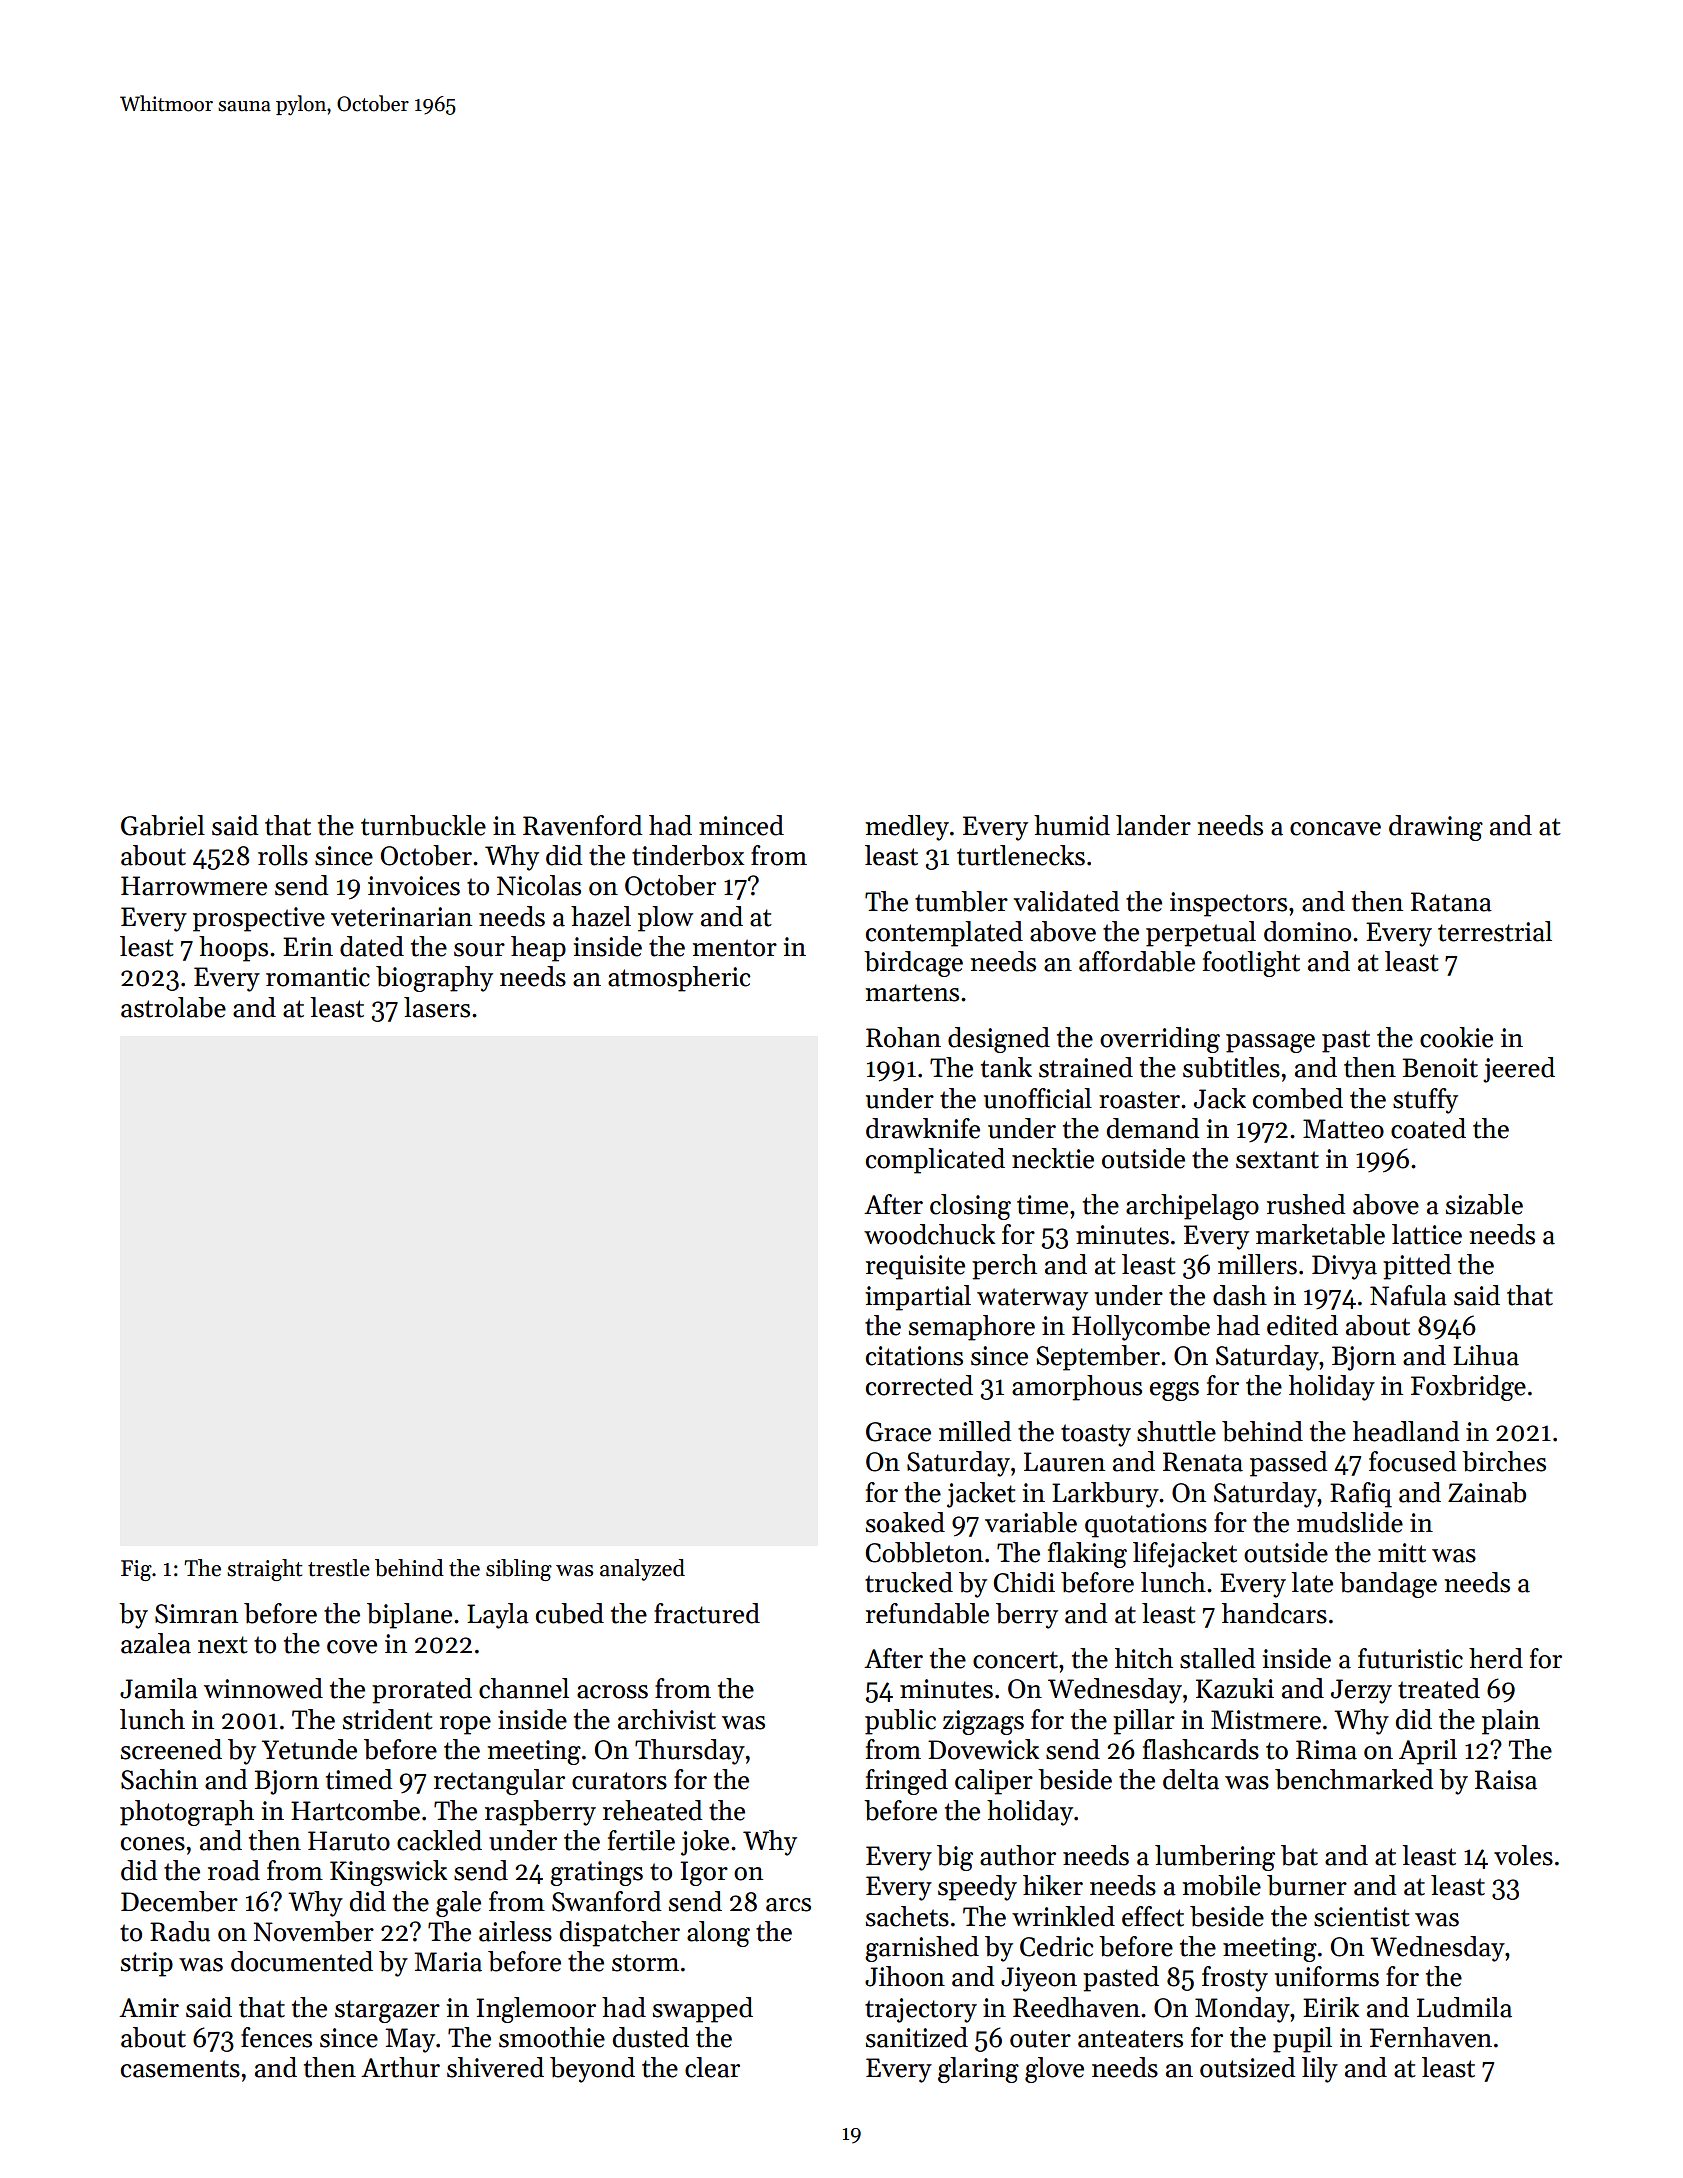 The height and width of the document is (2178, 1683). What do you see at coordinates (233, 949) in the document?
I see `hoops` at bounding box center [233, 949].
